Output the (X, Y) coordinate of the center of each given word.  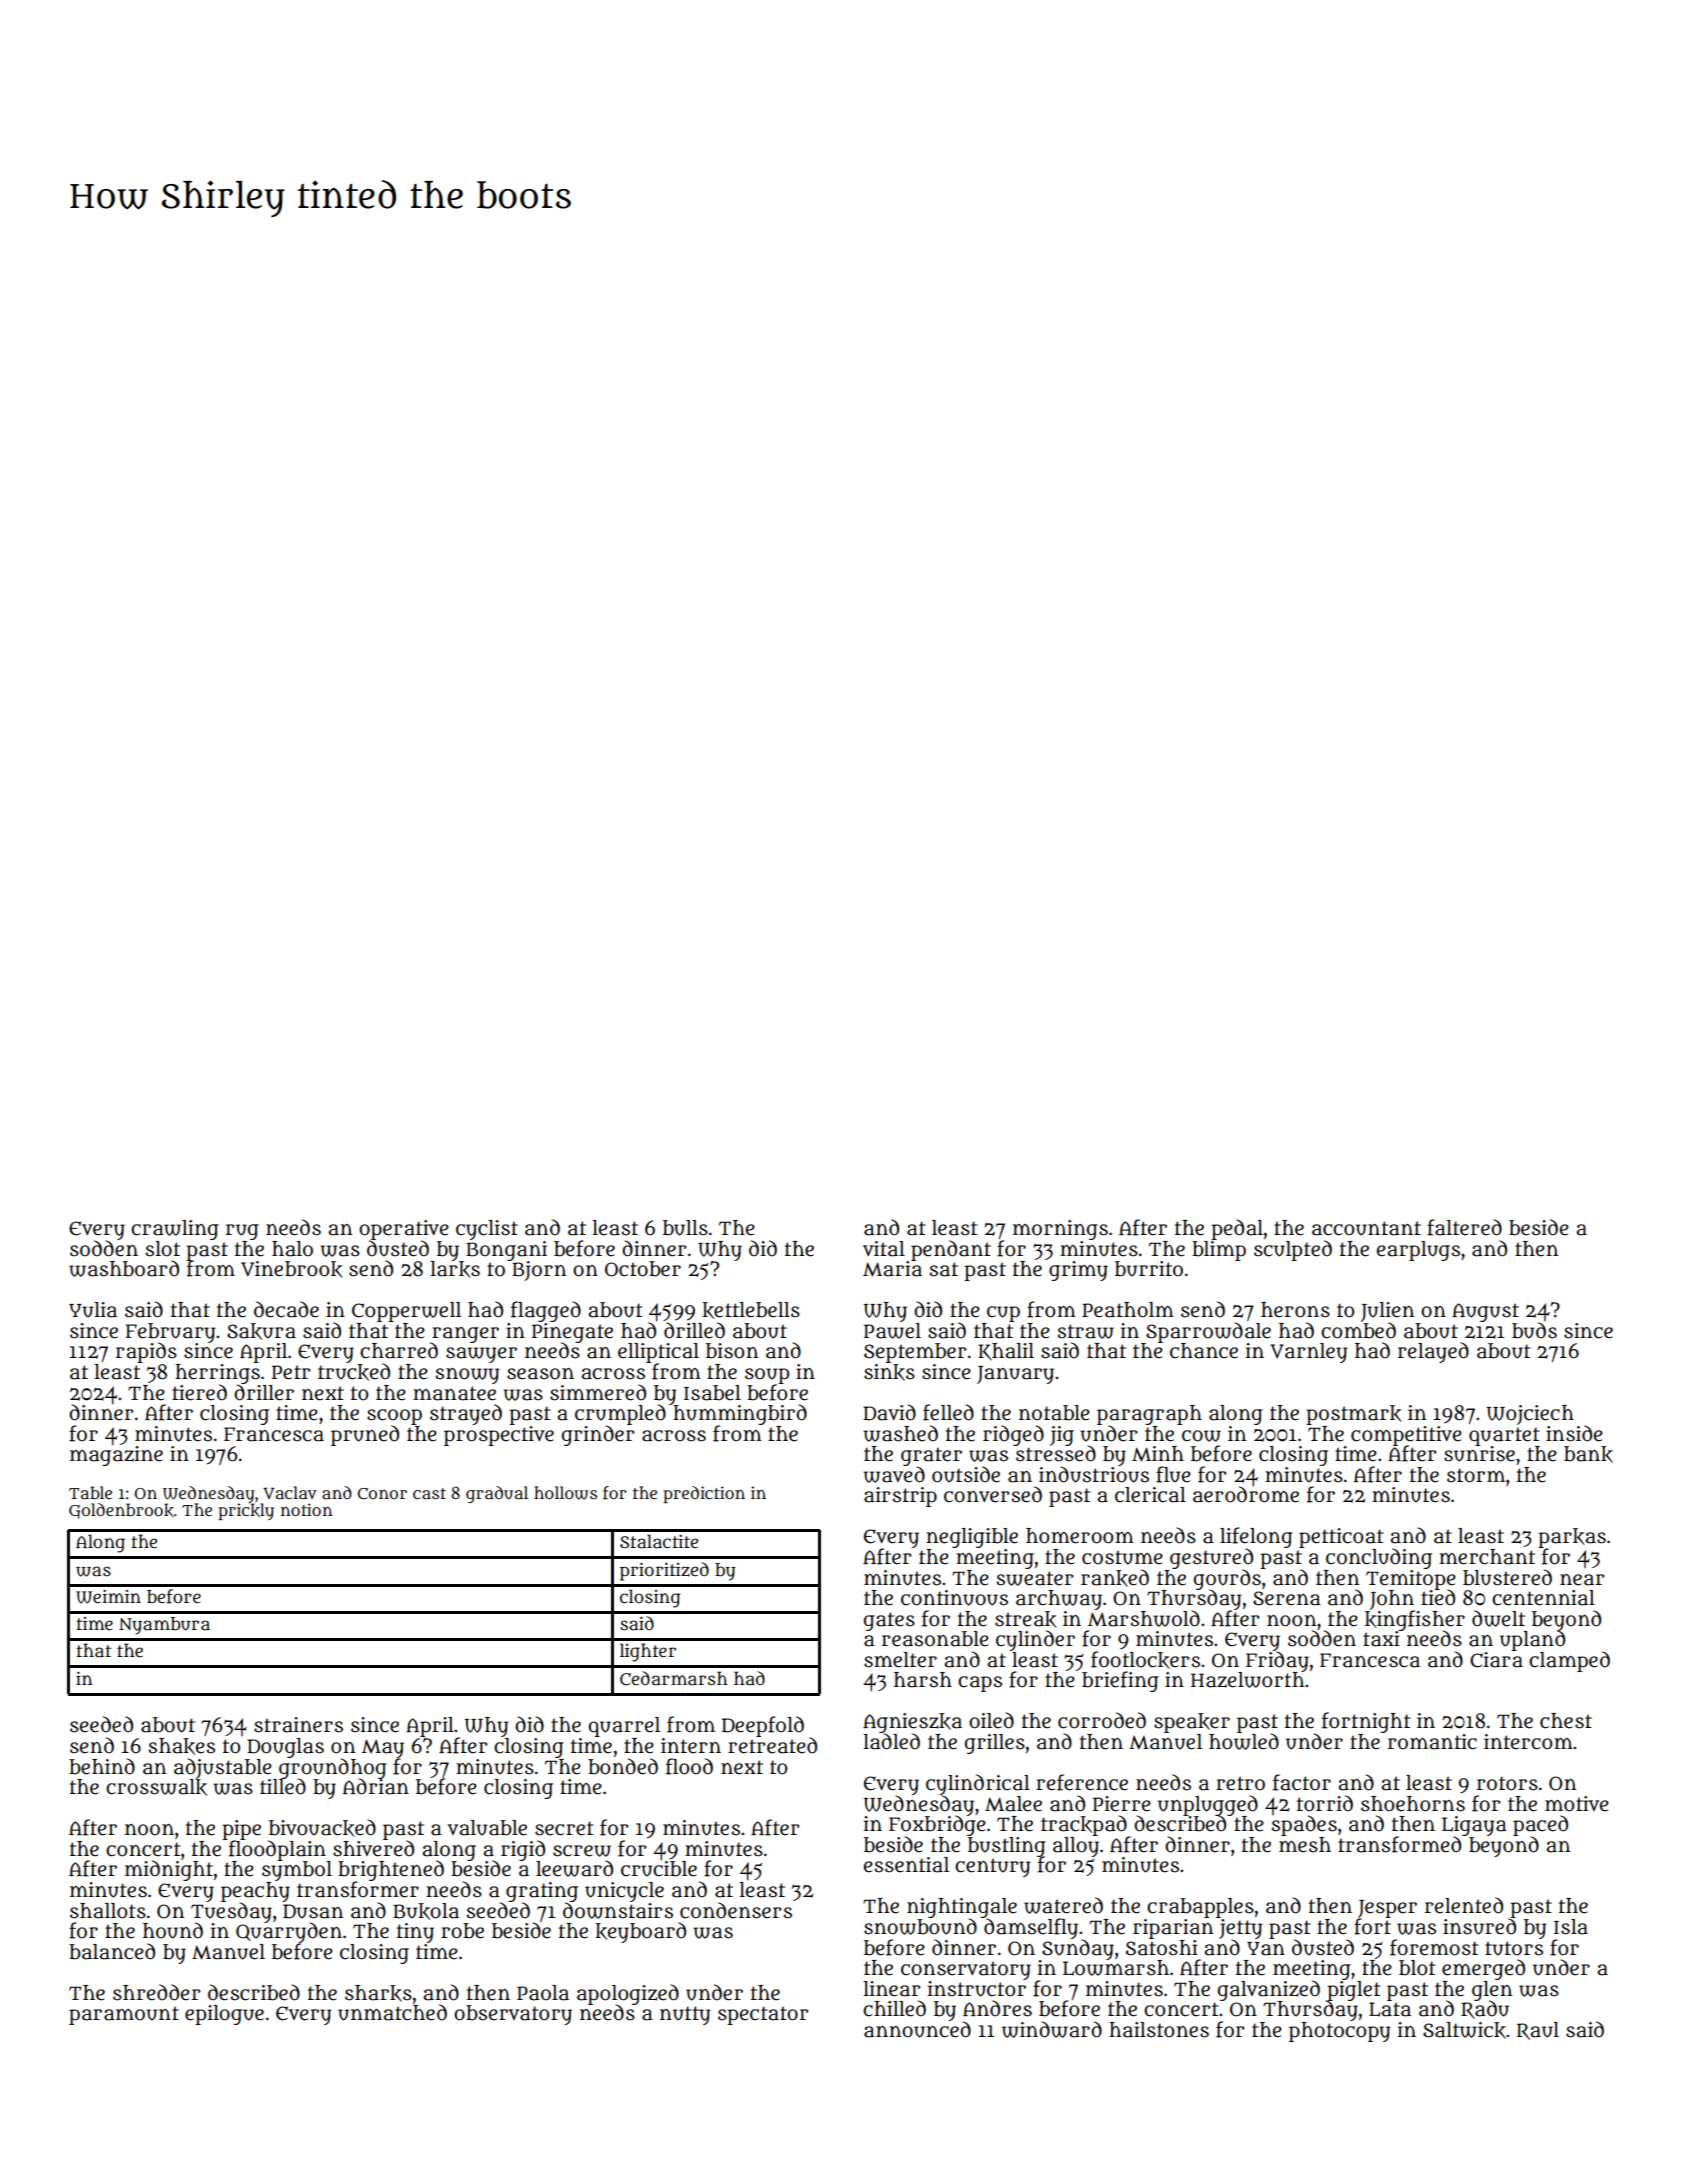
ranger (464, 1335)
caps (980, 1684)
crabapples (1200, 1908)
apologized (628, 1994)
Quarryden (289, 1932)
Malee (1013, 1804)
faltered (1464, 1227)
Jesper (1387, 1909)
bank (1588, 1454)
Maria (892, 1269)
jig (1062, 1436)
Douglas (285, 1748)
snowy (467, 1376)
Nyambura (164, 1626)
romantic (1432, 1742)
